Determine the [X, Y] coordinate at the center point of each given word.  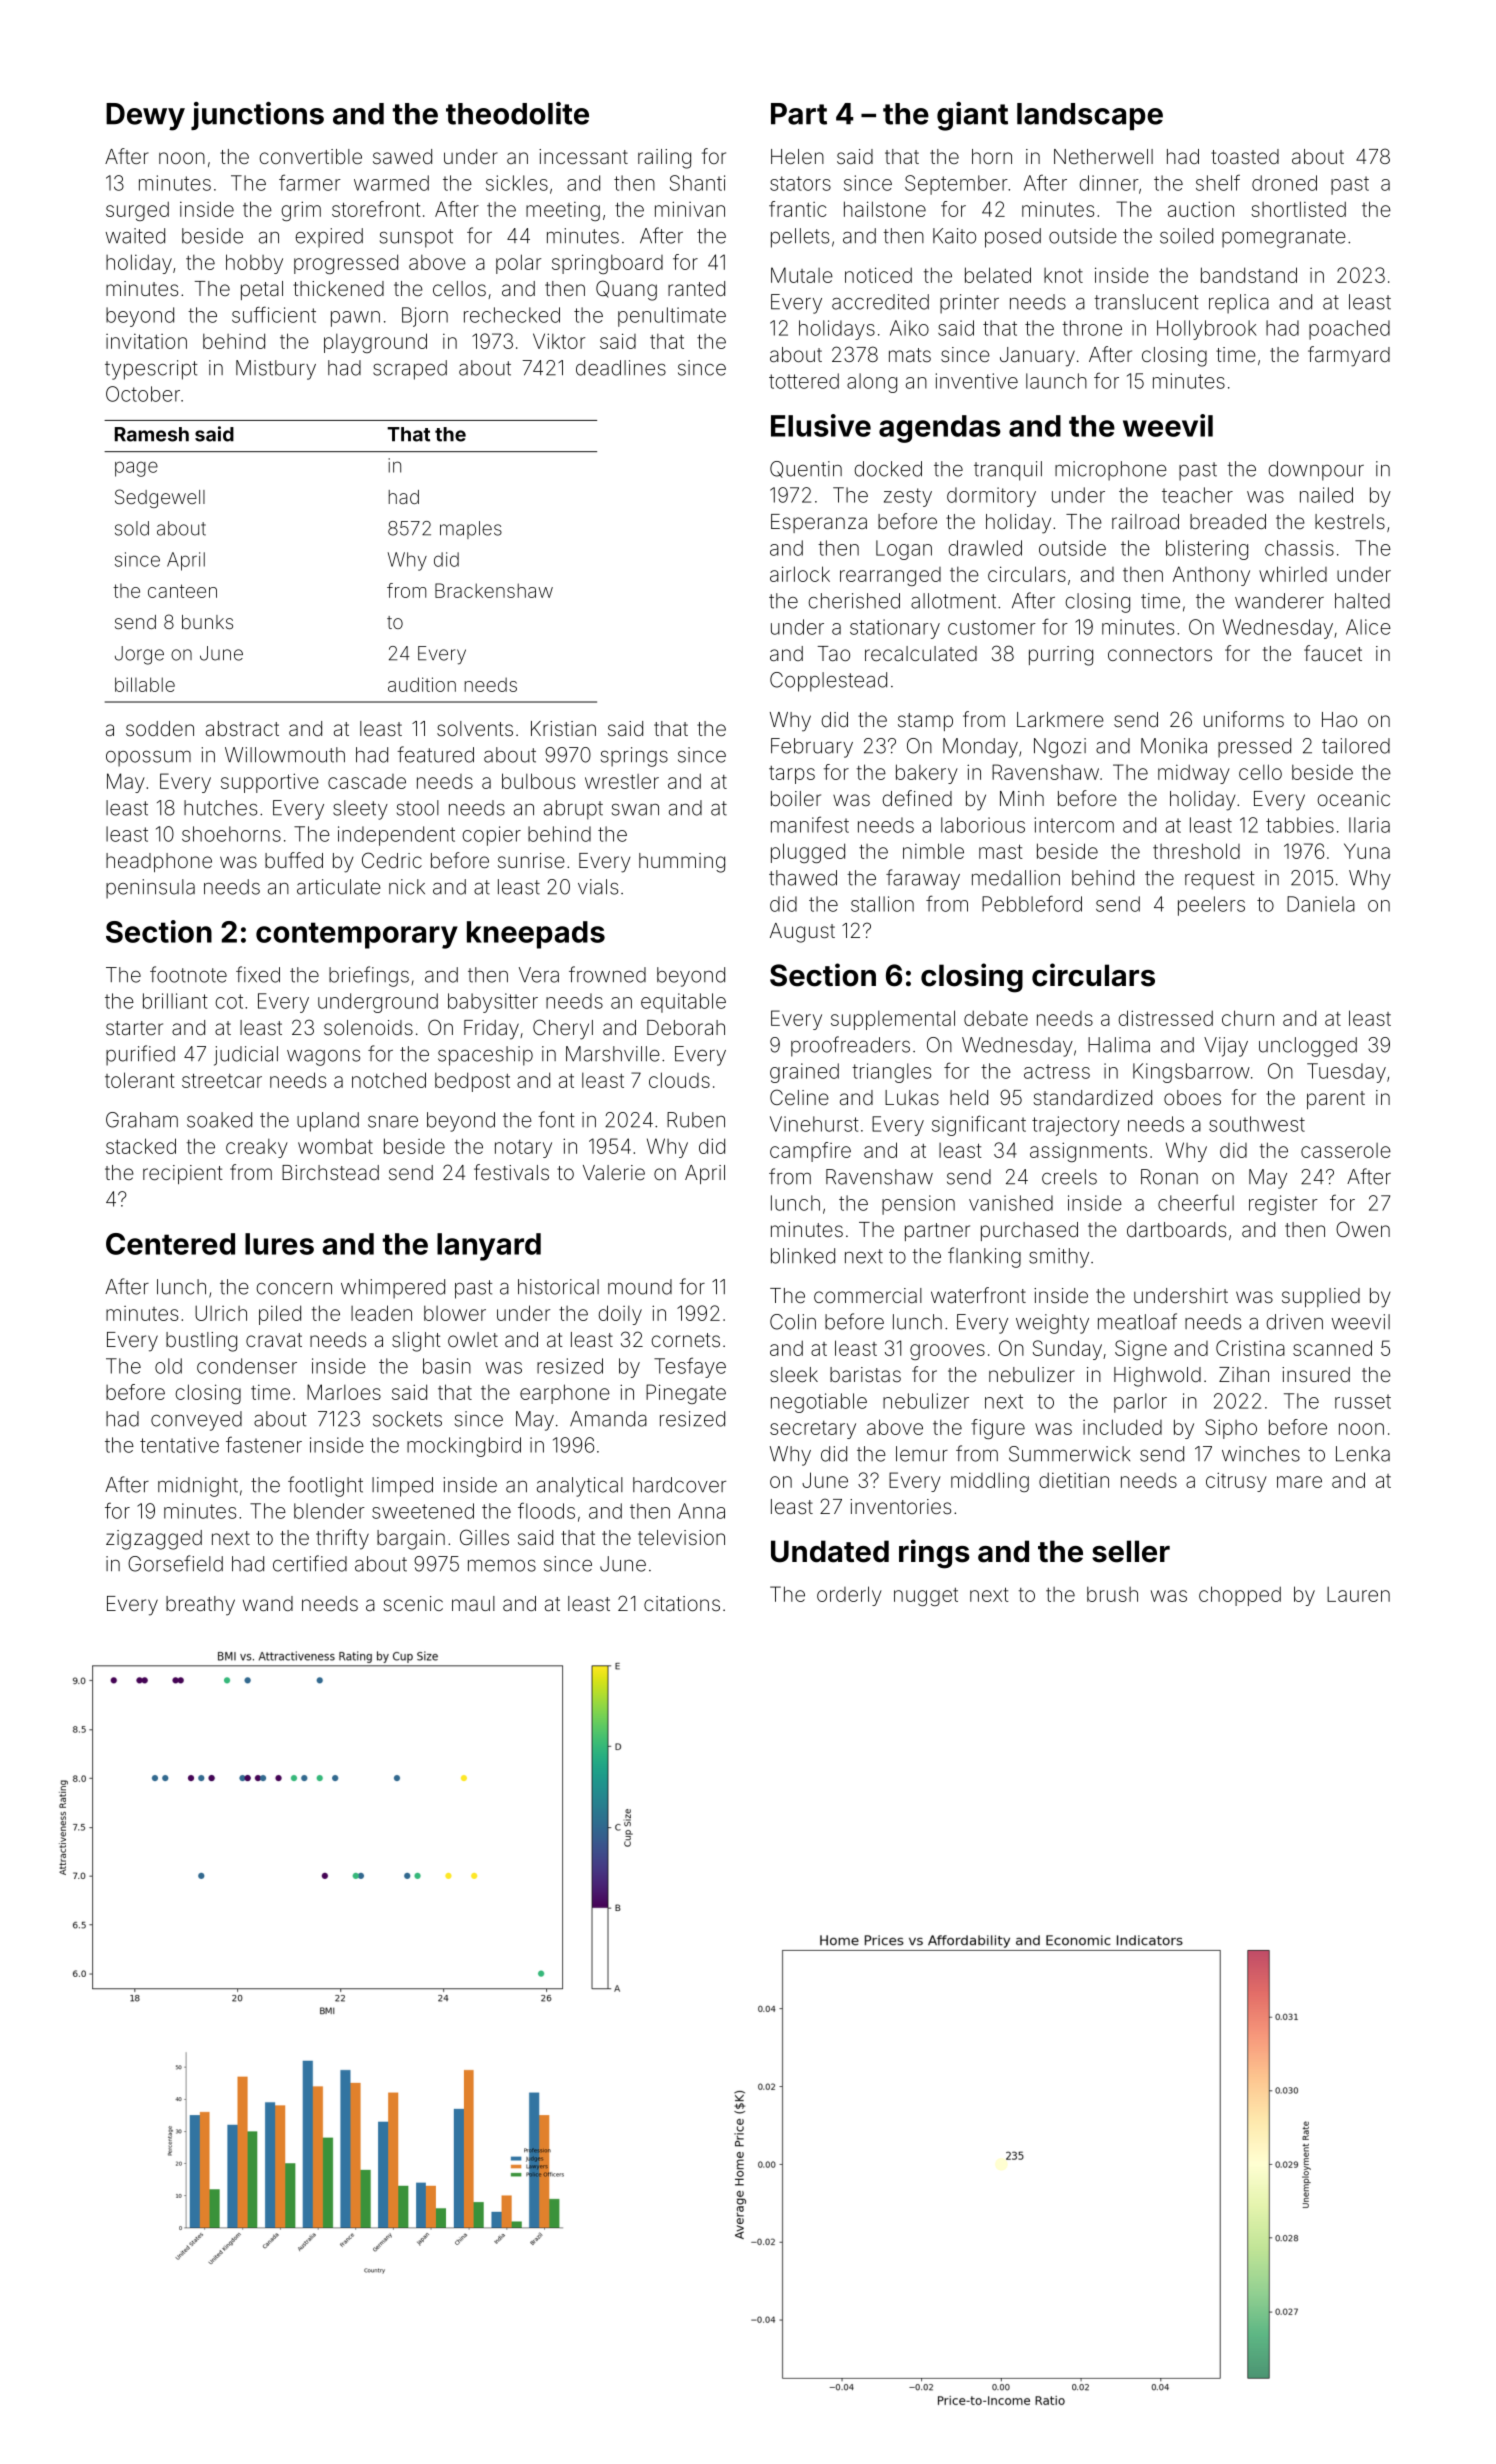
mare [1299, 1482]
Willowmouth [285, 755]
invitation [146, 341]
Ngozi [1060, 748]
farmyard [1349, 356]
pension [918, 1205]
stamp [925, 722]
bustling [201, 1342]
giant [972, 116]
